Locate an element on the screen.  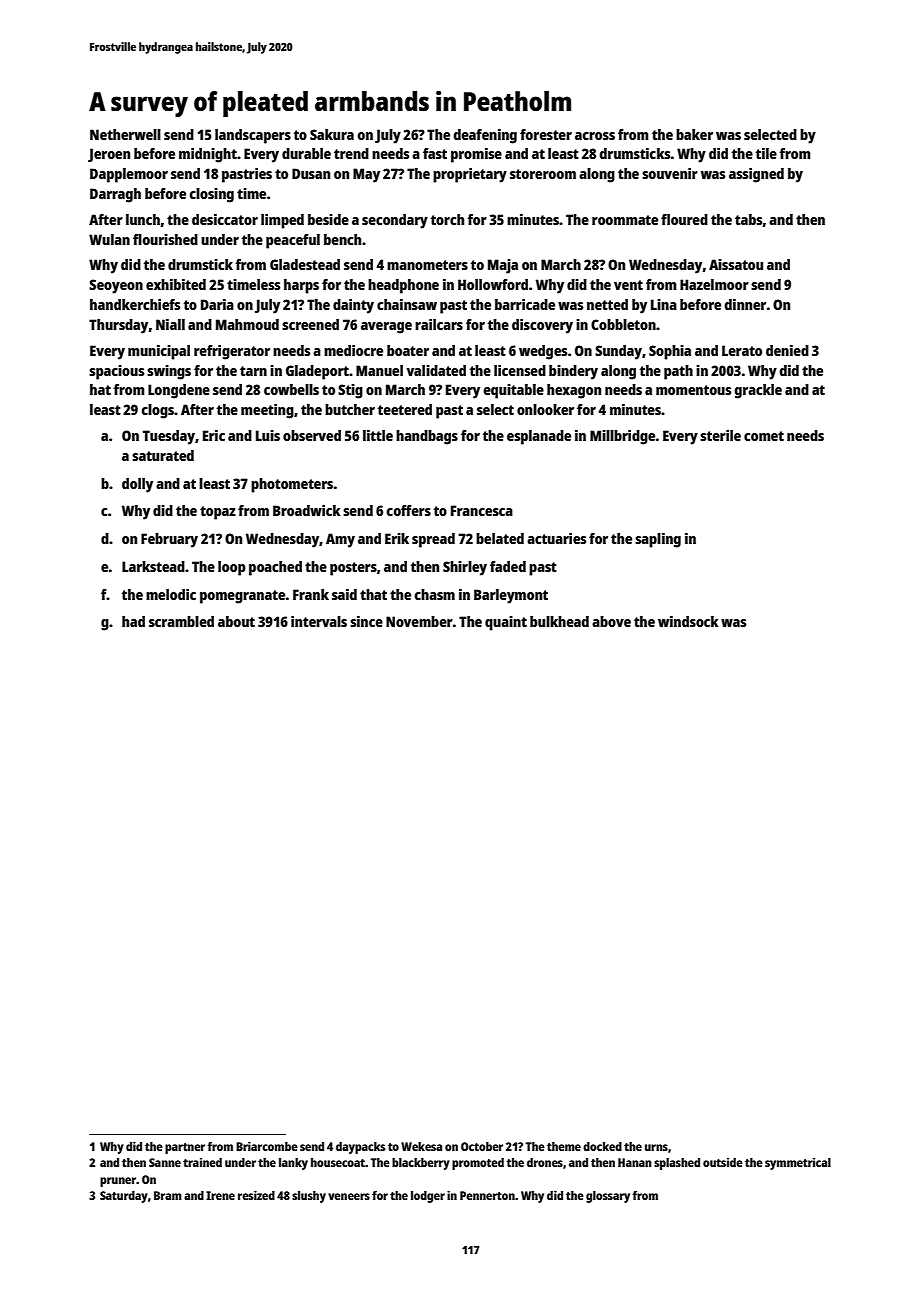
partner is located at coordinates (185, 1148).
